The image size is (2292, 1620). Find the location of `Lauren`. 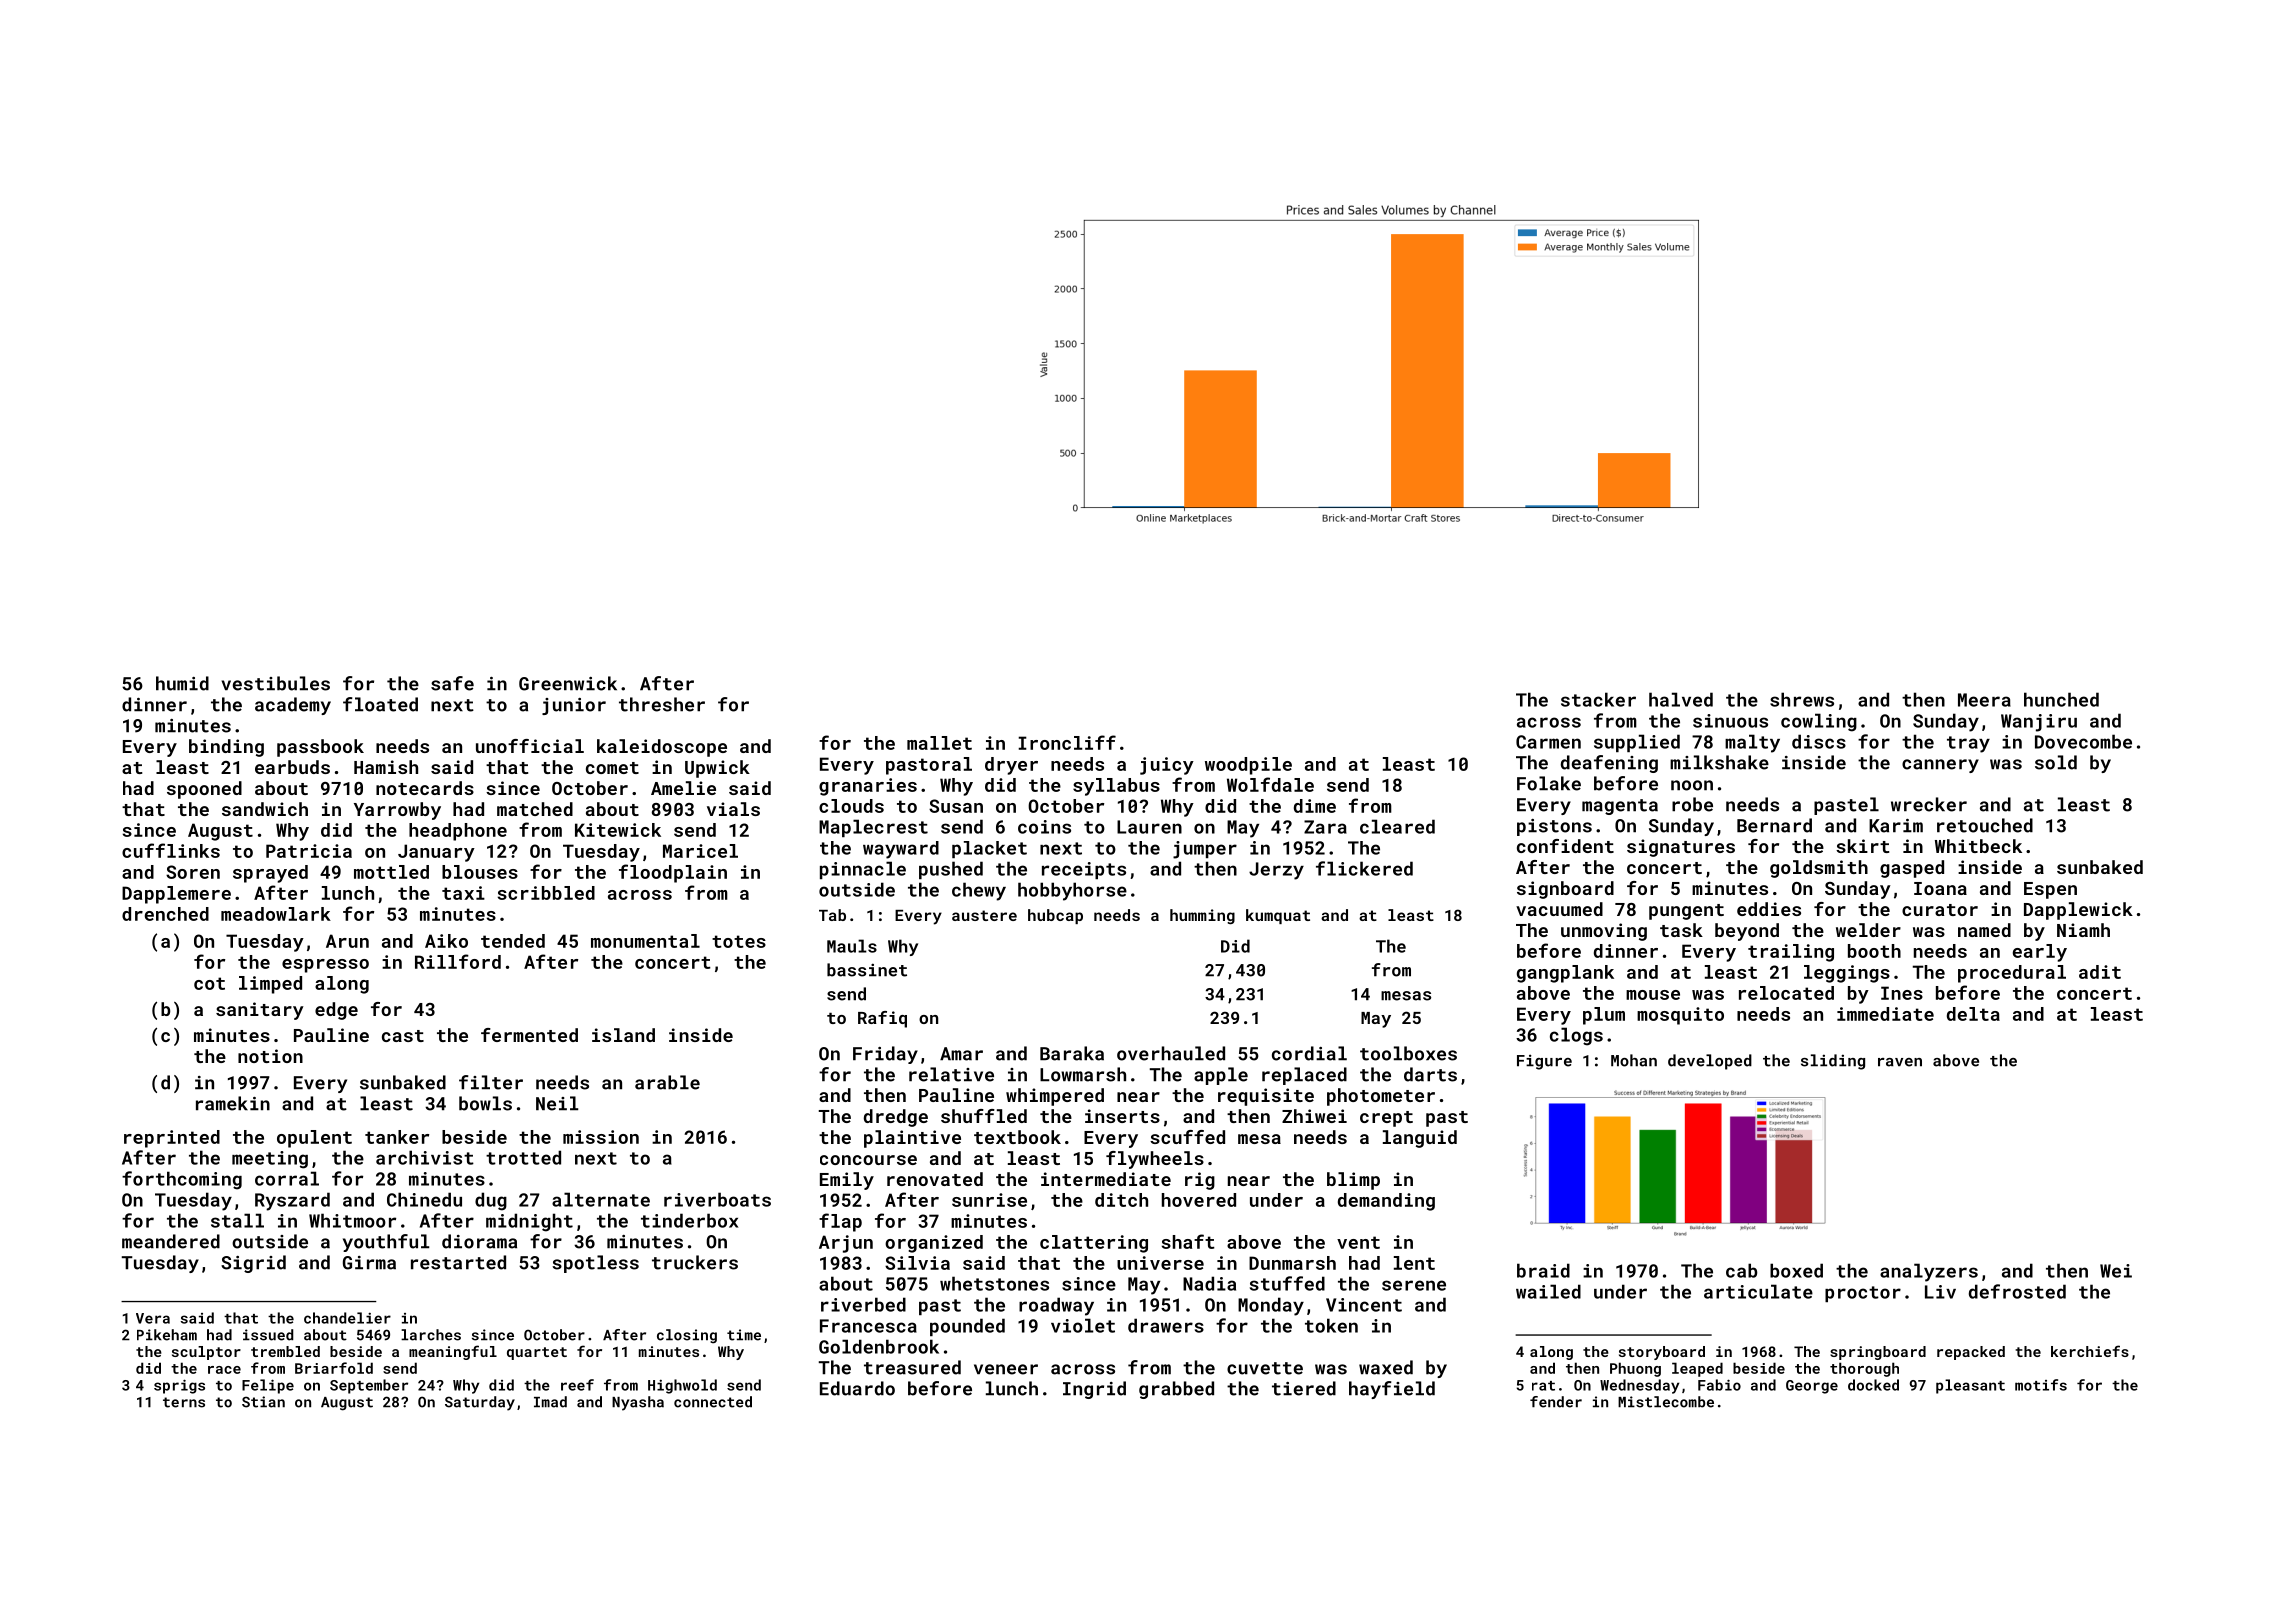

Lauren is located at coordinates (1149, 827).
